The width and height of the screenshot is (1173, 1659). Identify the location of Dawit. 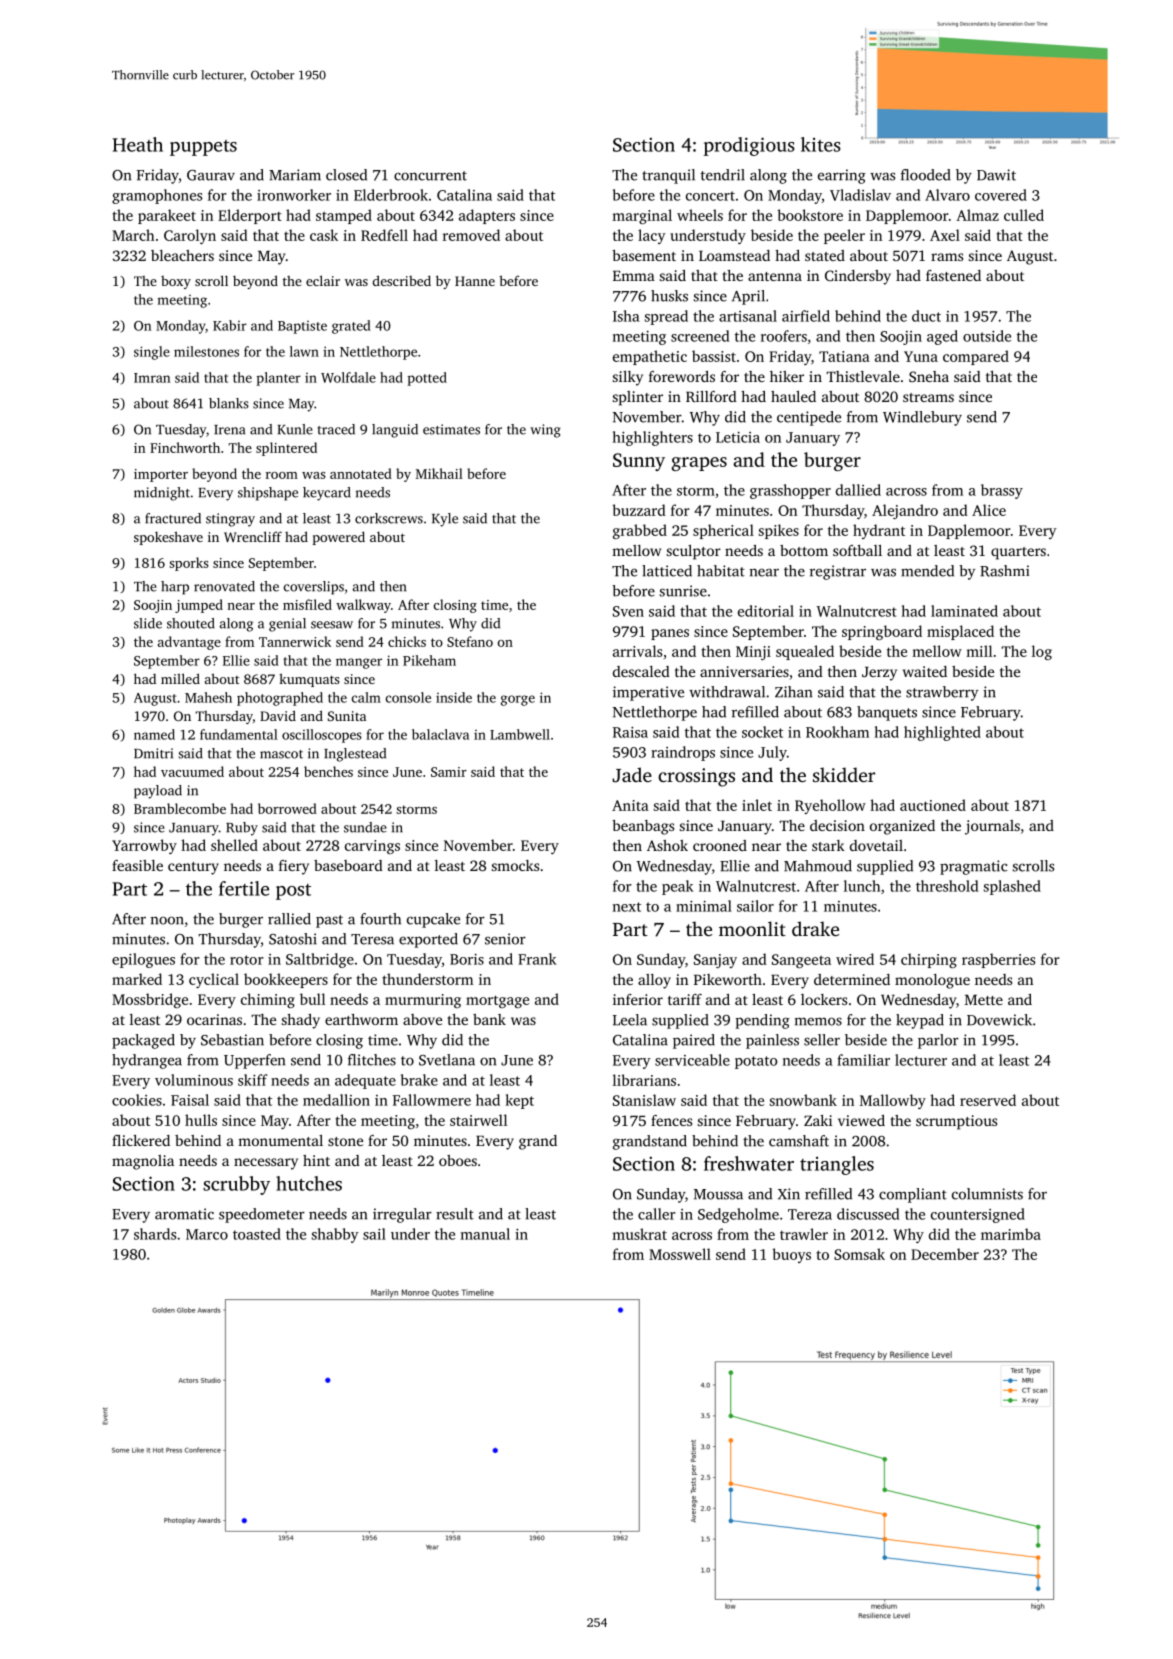
(996, 175).
